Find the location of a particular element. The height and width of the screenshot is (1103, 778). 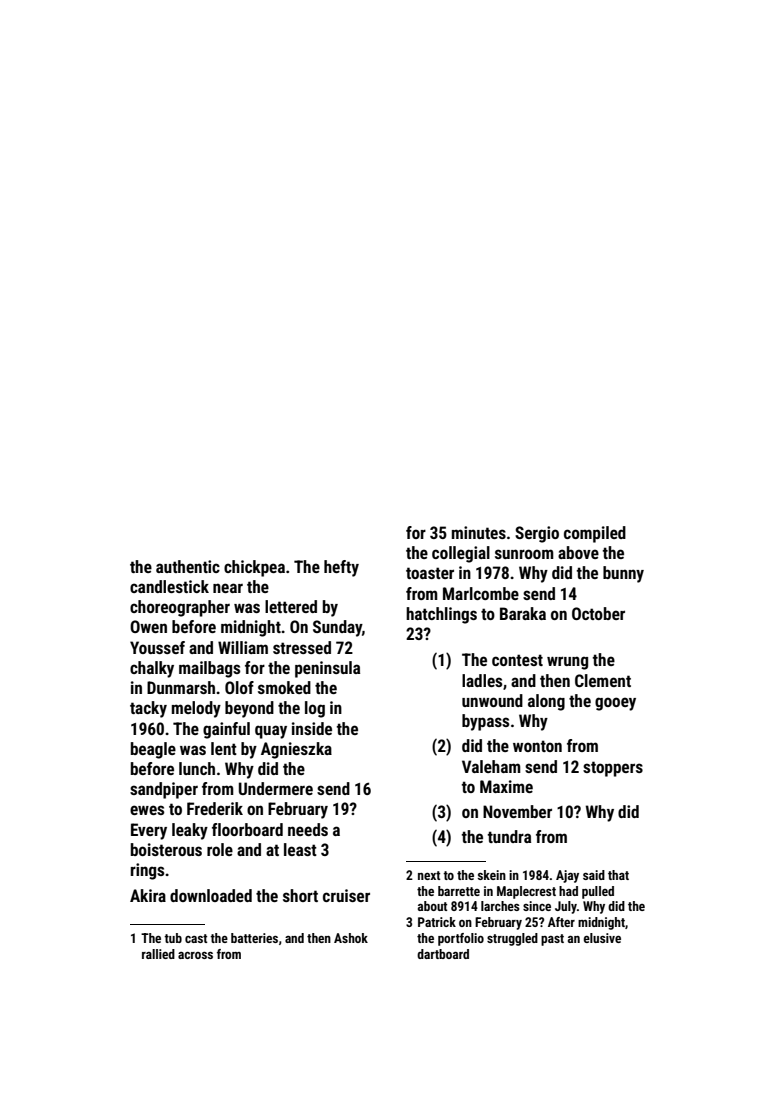

gooey is located at coordinates (615, 704).
